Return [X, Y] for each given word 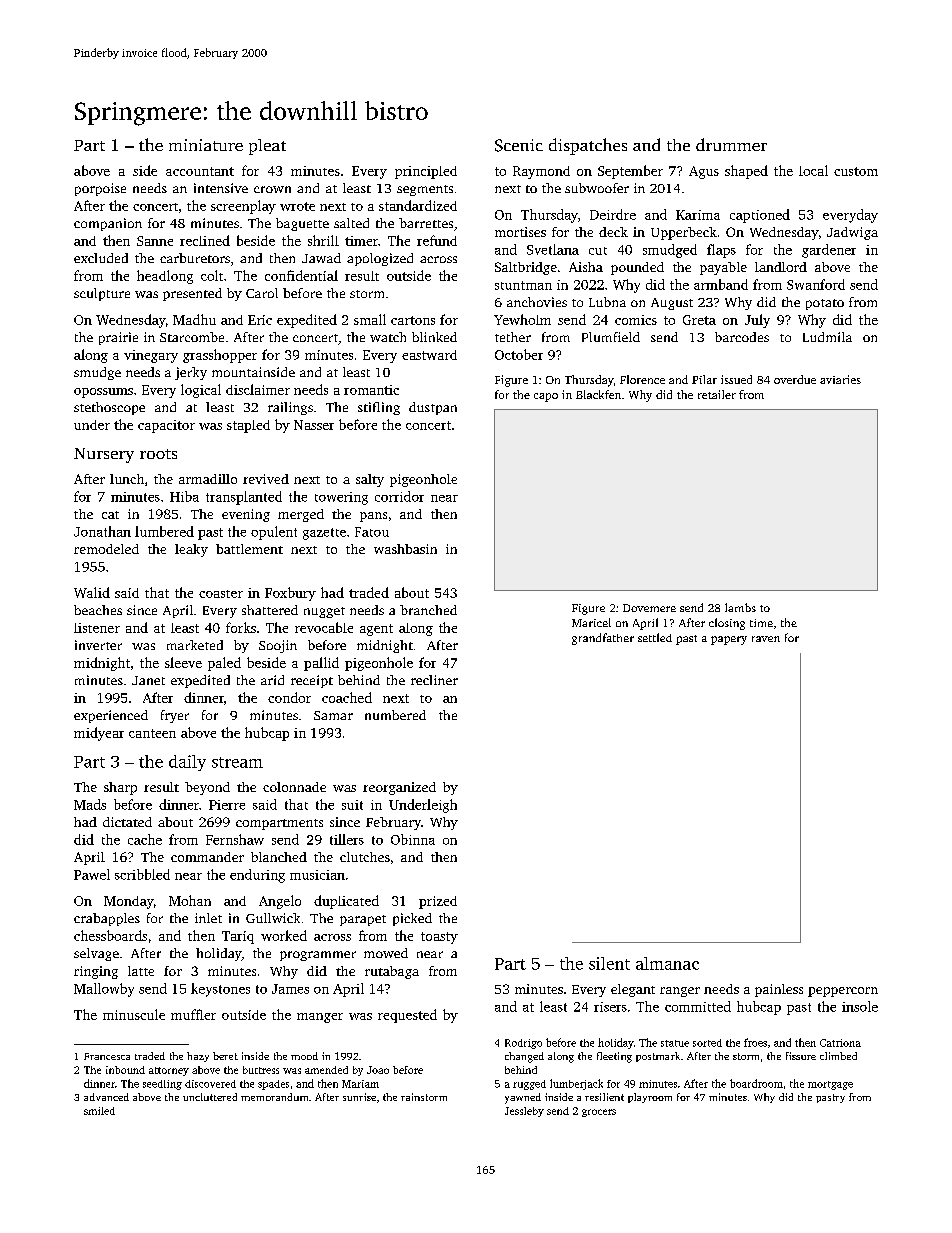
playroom [650, 1098]
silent [609, 963]
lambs [740, 607]
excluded [101, 258]
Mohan [190, 900]
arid [272, 680]
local [813, 170]
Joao [378, 1070]
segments [425, 190]
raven [766, 639]
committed [698, 1006]
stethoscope [109, 408]
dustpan [433, 408]
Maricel [591, 622]
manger [320, 1018]
